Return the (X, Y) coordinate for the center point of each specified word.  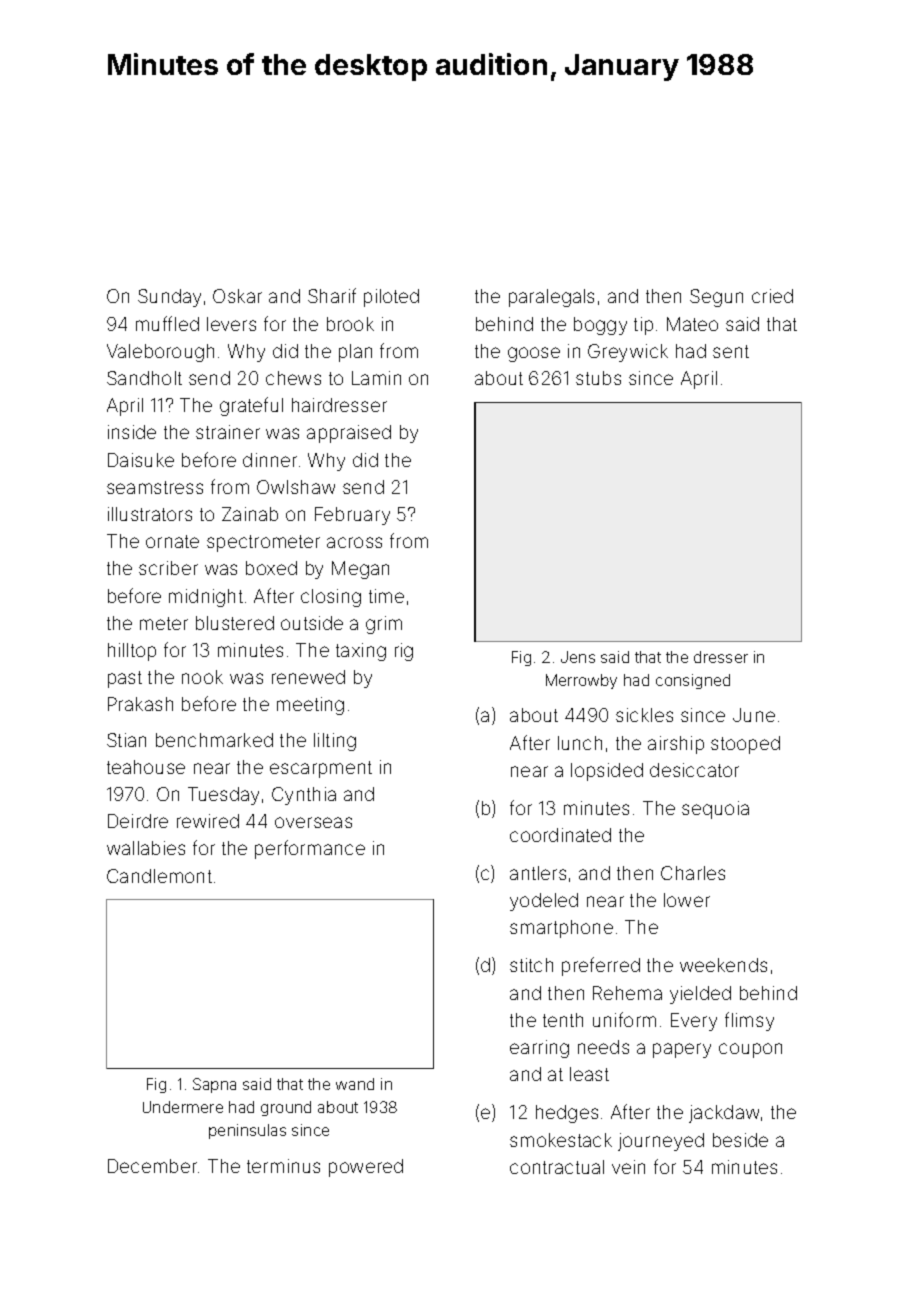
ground (286, 1108)
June (754, 715)
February (352, 516)
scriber (168, 568)
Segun (716, 298)
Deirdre (138, 821)
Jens (578, 657)
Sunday (169, 298)
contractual (557, 1167)
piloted (391, 298)
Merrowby (581, 681)
